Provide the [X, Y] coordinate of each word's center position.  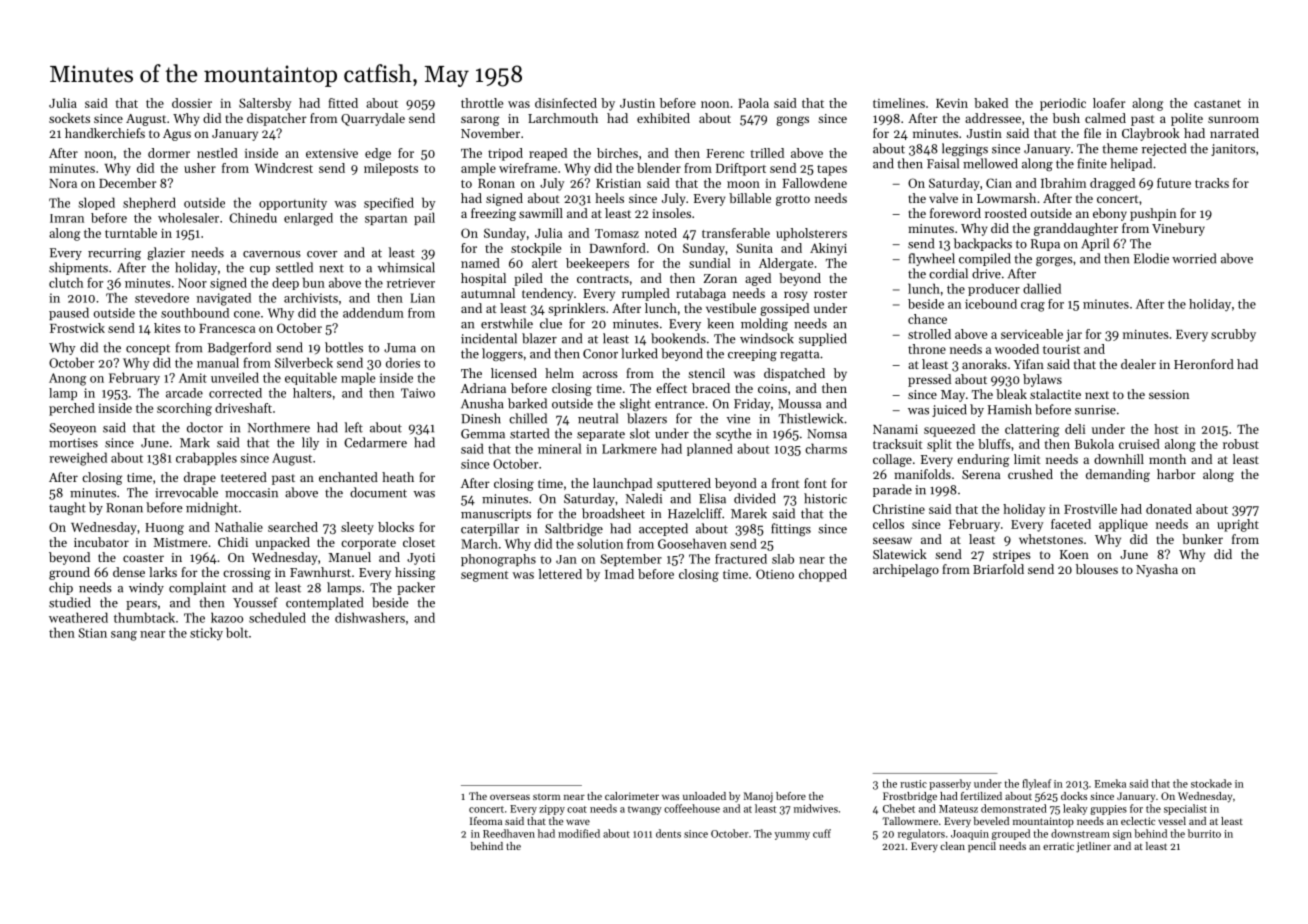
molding [764, 324]
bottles [344, 347]
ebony [1110, 214]
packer [416, 588]
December [127, 183]
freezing [493, 214]
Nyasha [1157, 570]
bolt [237, 632]
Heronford [1204, 364]
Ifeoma [486, 821]
